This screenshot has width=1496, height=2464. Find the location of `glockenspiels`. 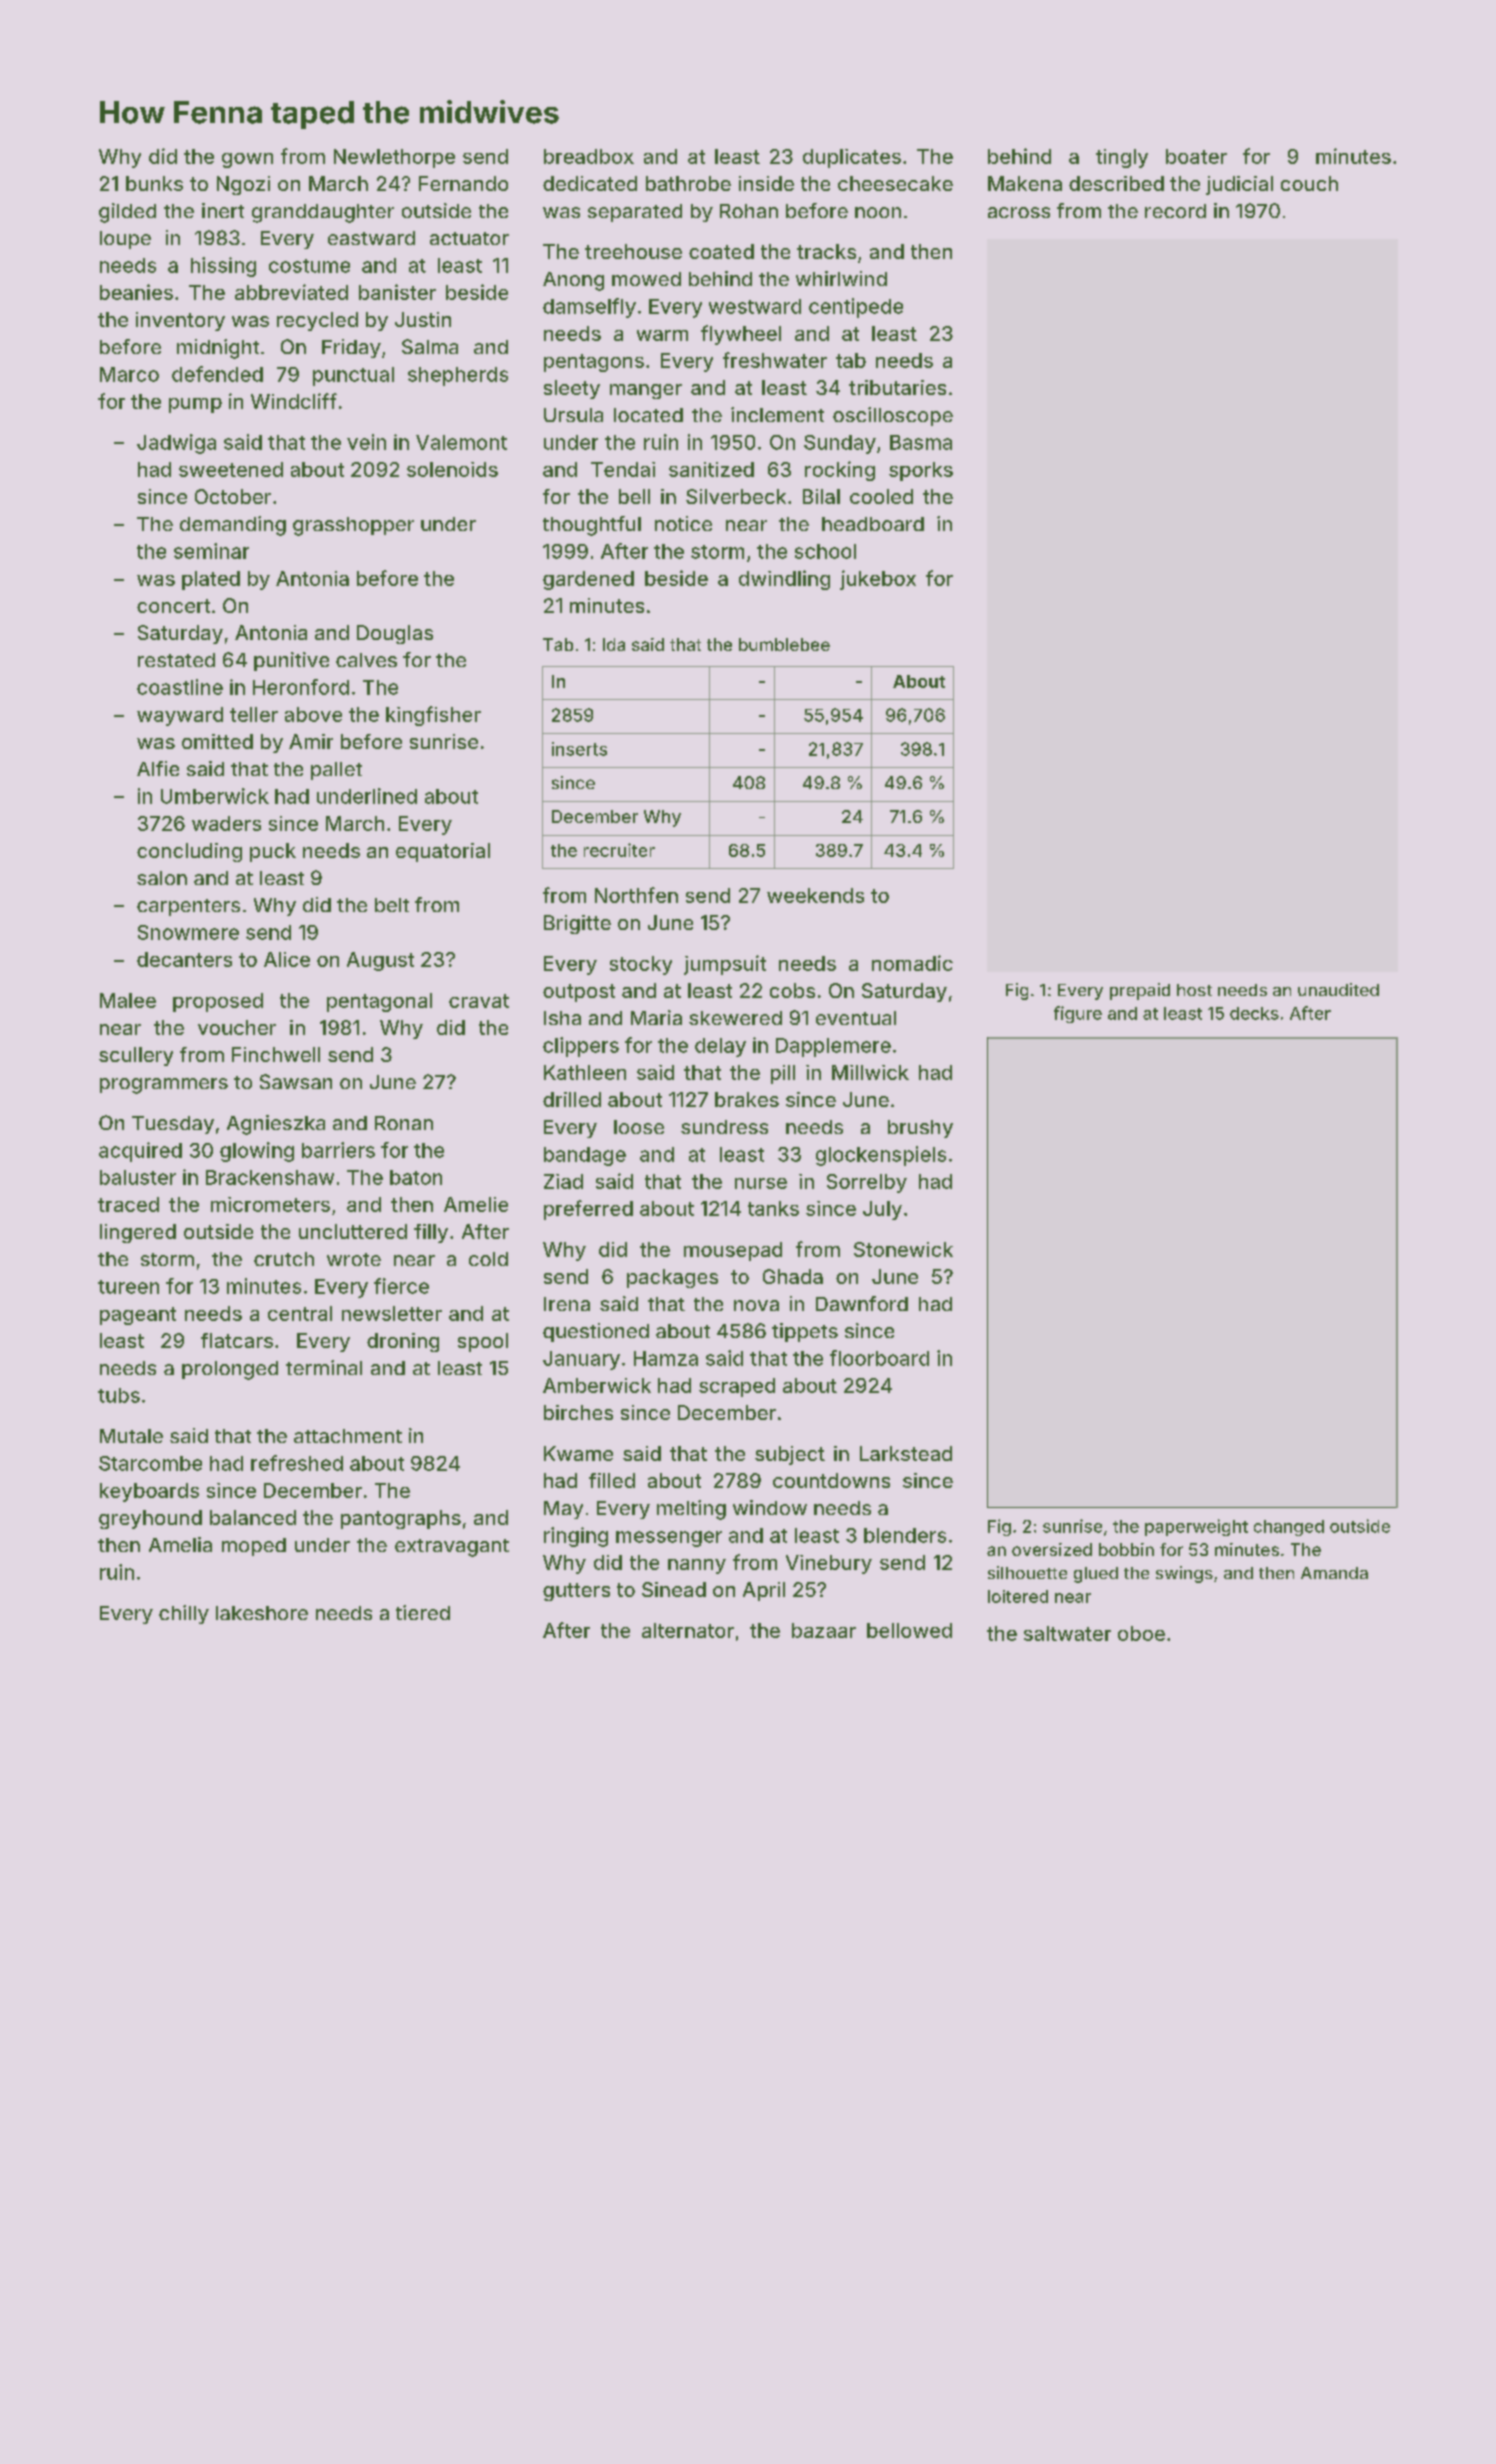

glockenspiels is located at coordinates (881, 1156).
